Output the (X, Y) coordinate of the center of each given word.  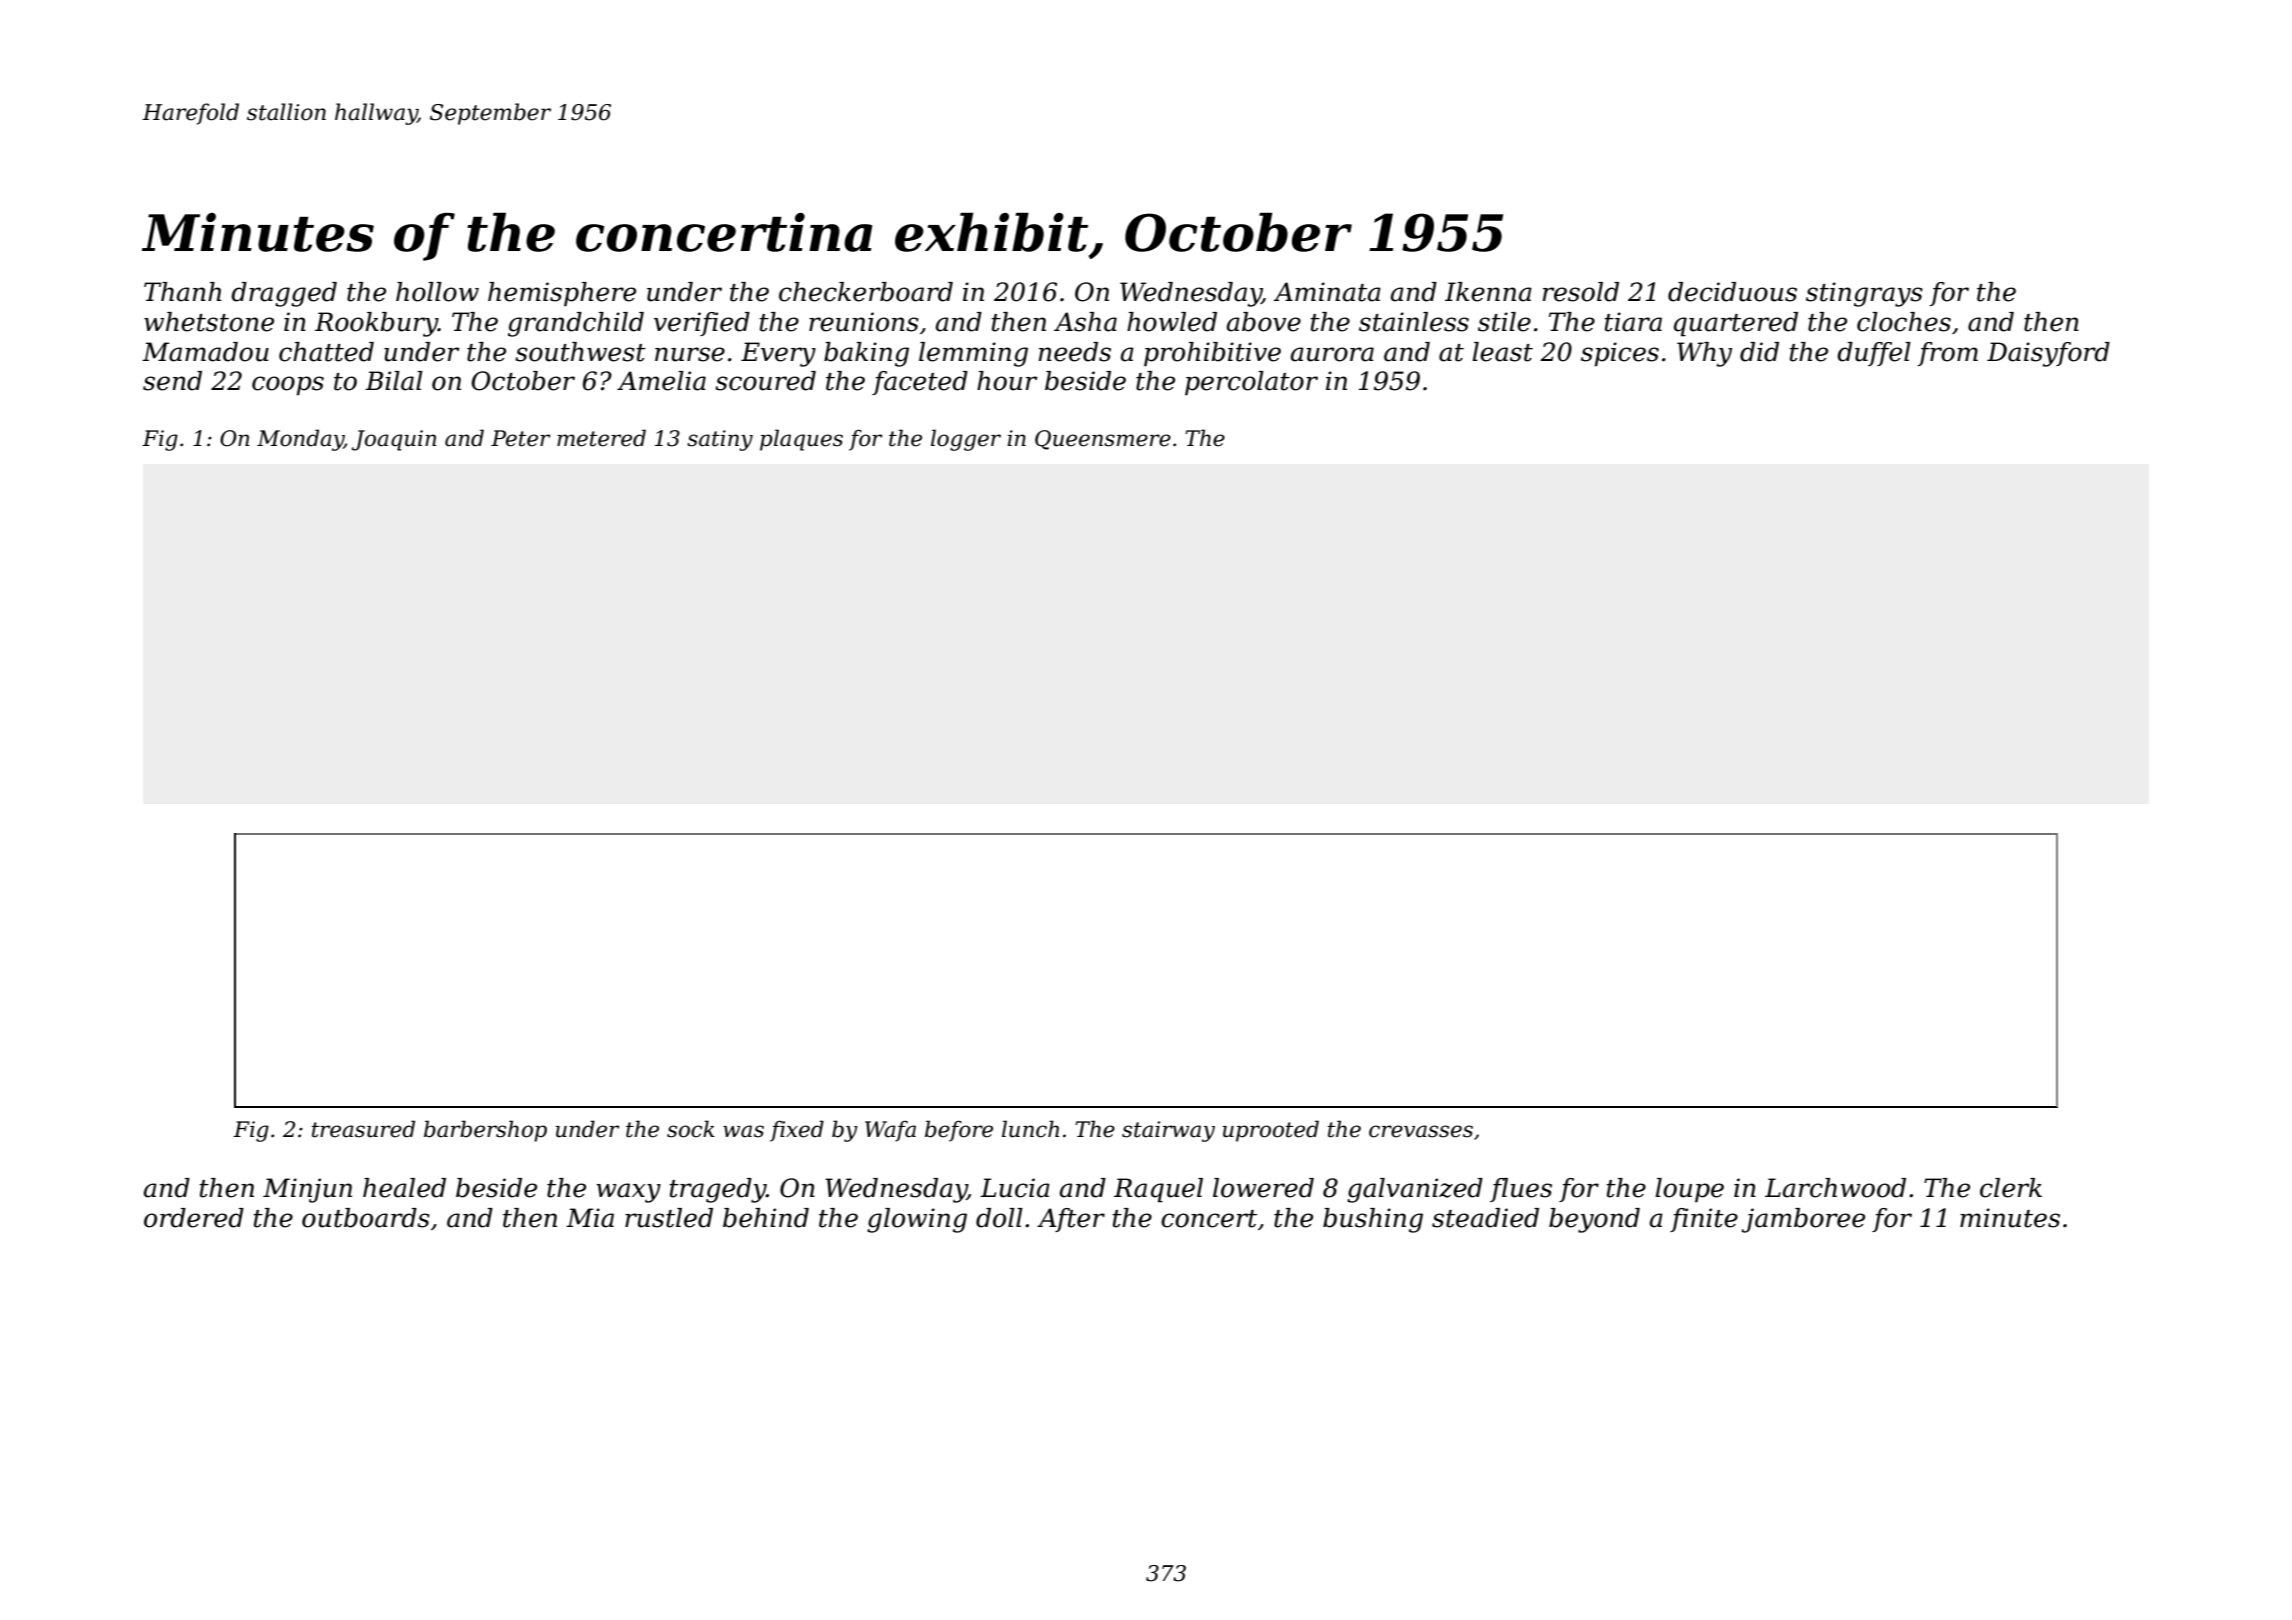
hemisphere (562, 294)
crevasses (1421, 1131)
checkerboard (866, 292)
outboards (366, 1218)
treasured (363, 1129)
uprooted (1271, 1131)
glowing (917, 1220)
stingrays (1864, 294)
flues (1521, 1190)
